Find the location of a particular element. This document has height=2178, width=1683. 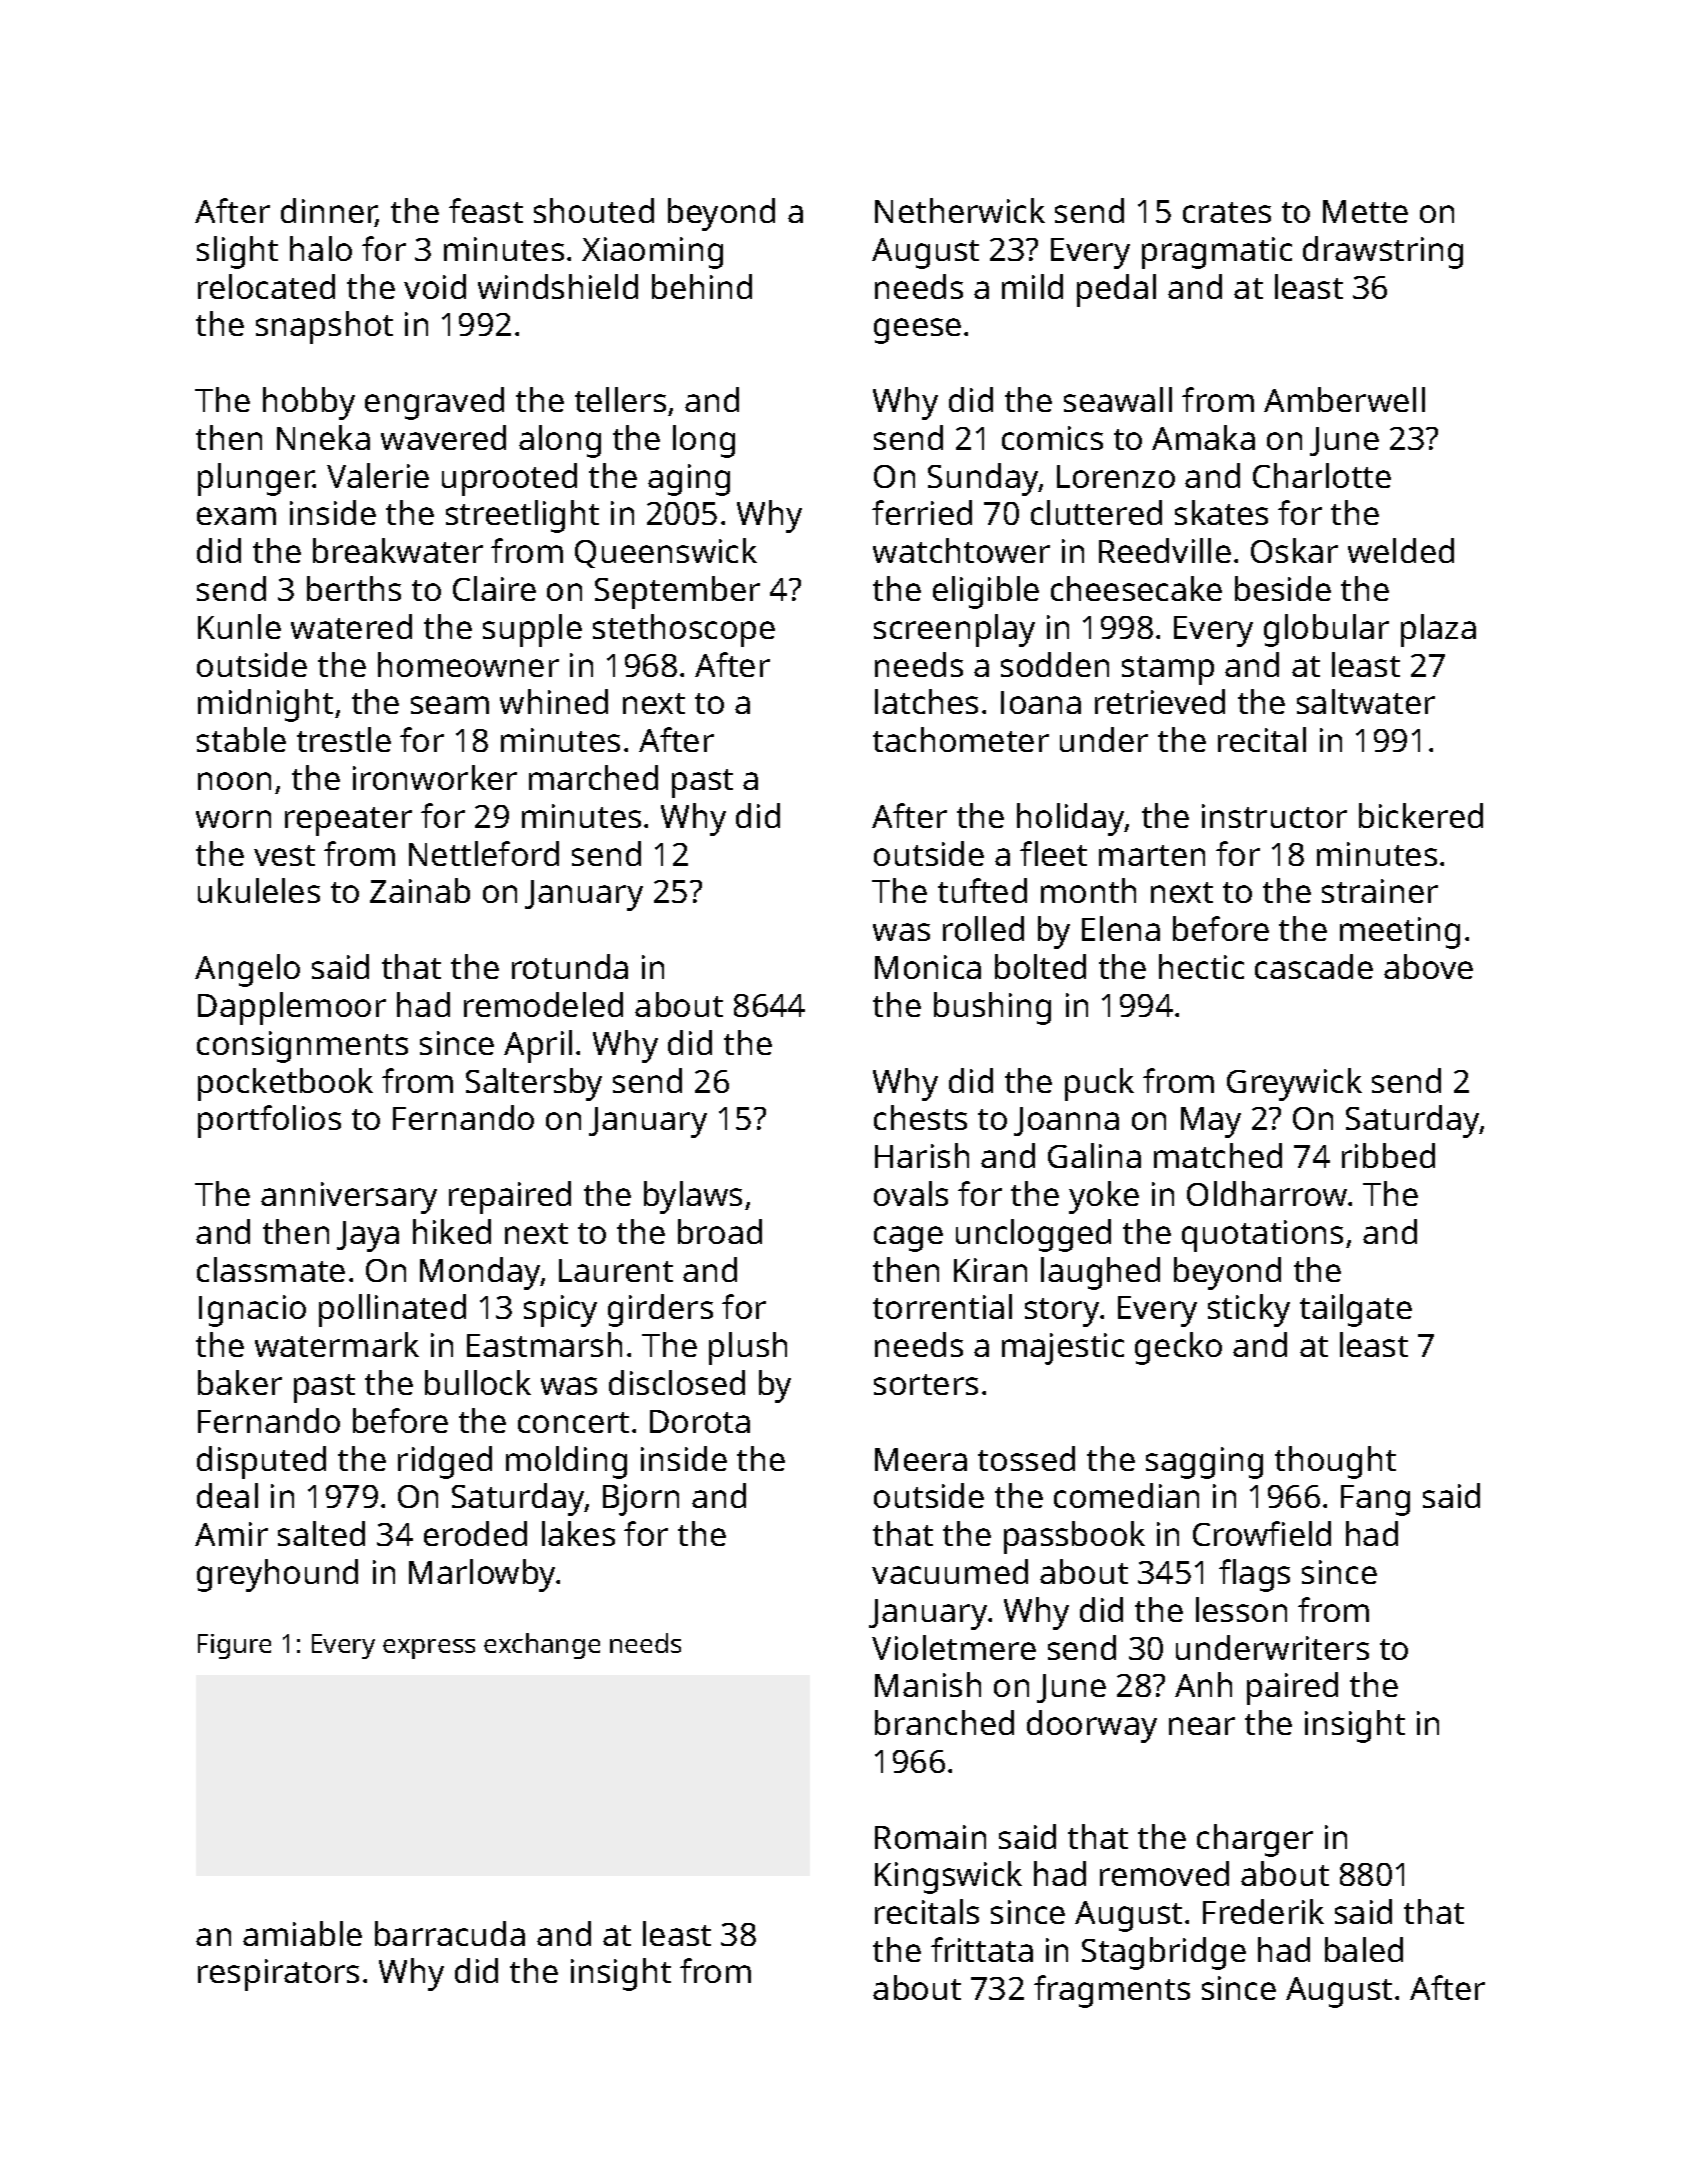

crates is located at coordinates (1227, 212).
